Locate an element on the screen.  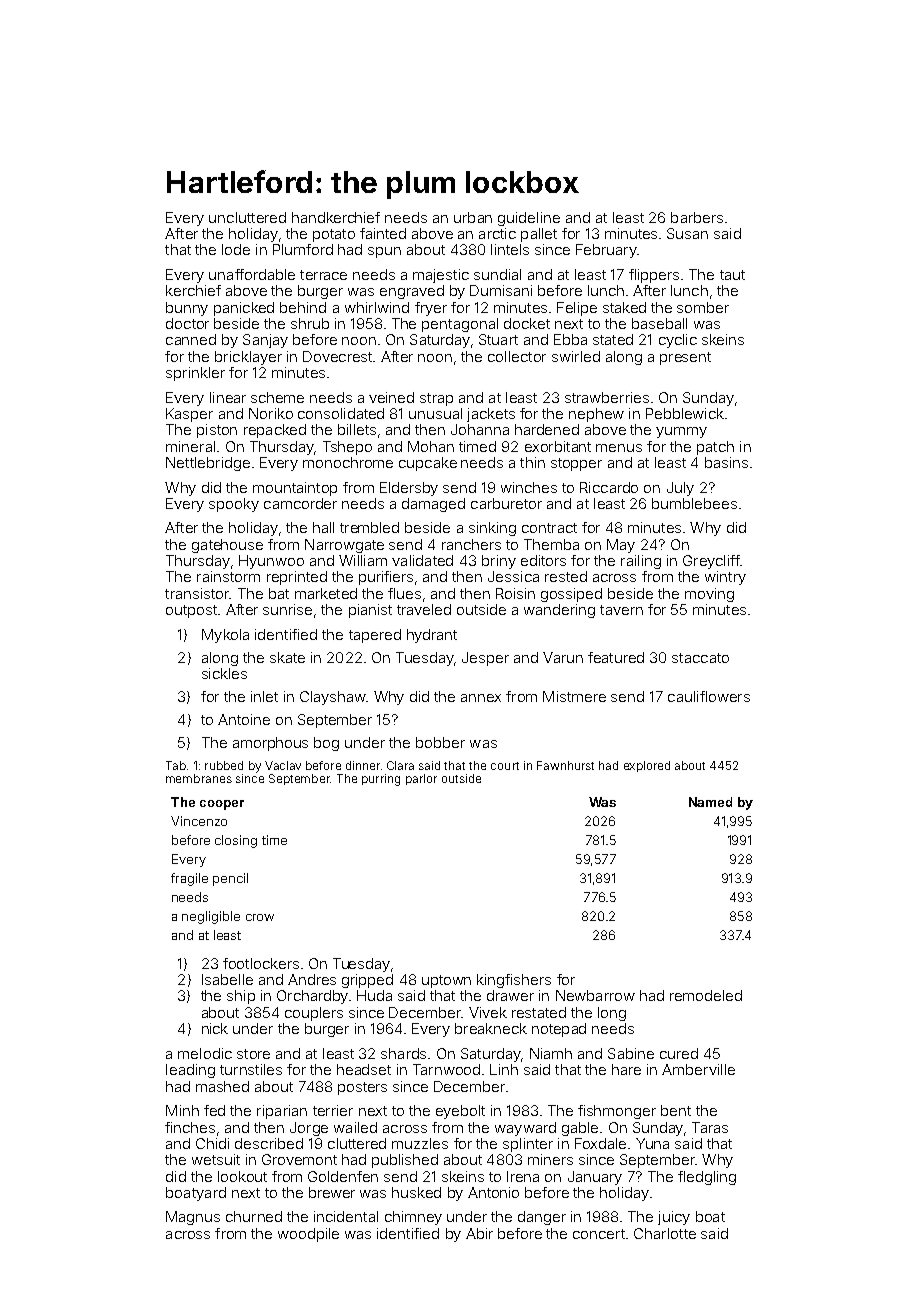
guideline is located at coordinates (529, 219).
